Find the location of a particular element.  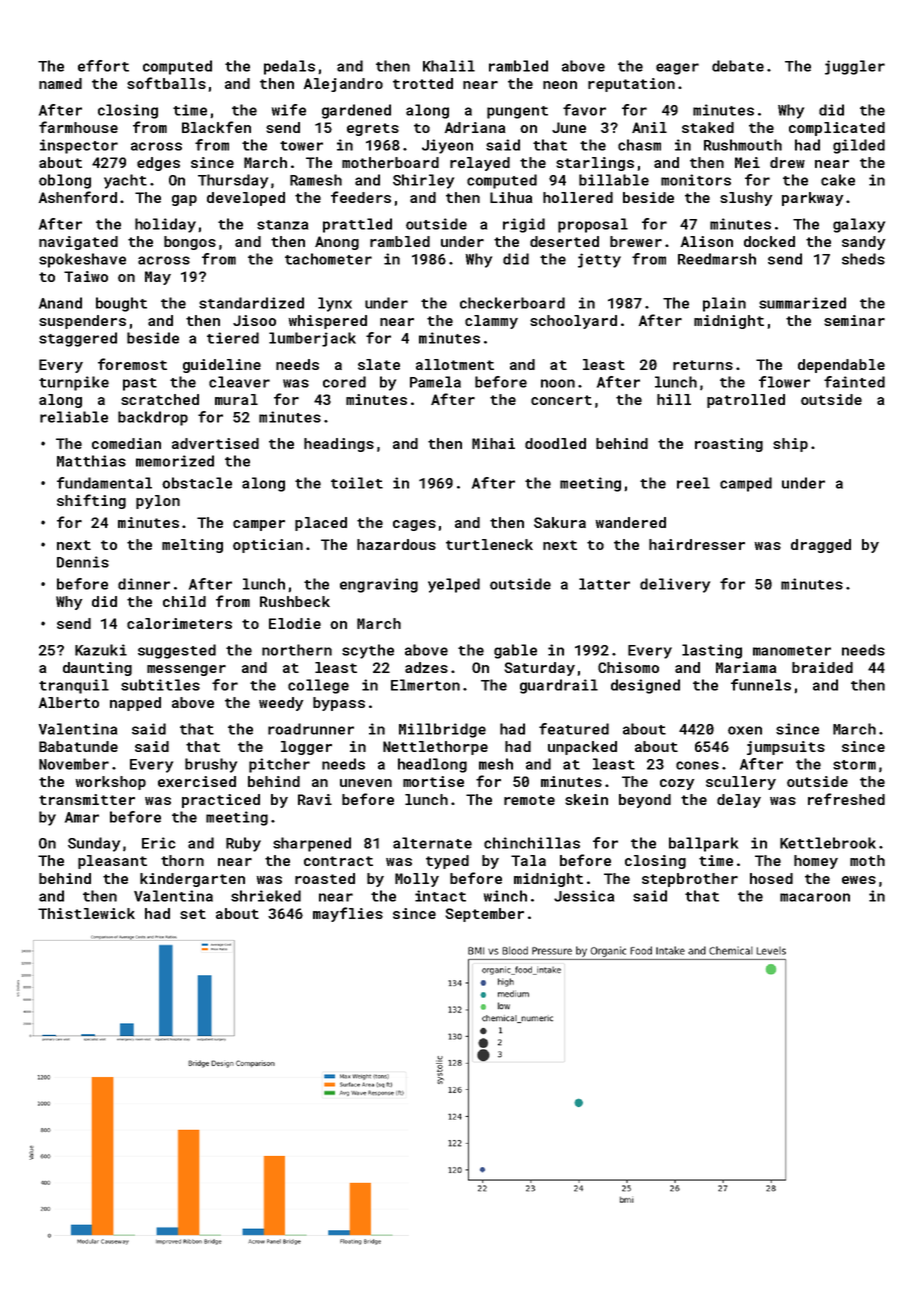

kindergarten is located at coordinates (192, 880).
